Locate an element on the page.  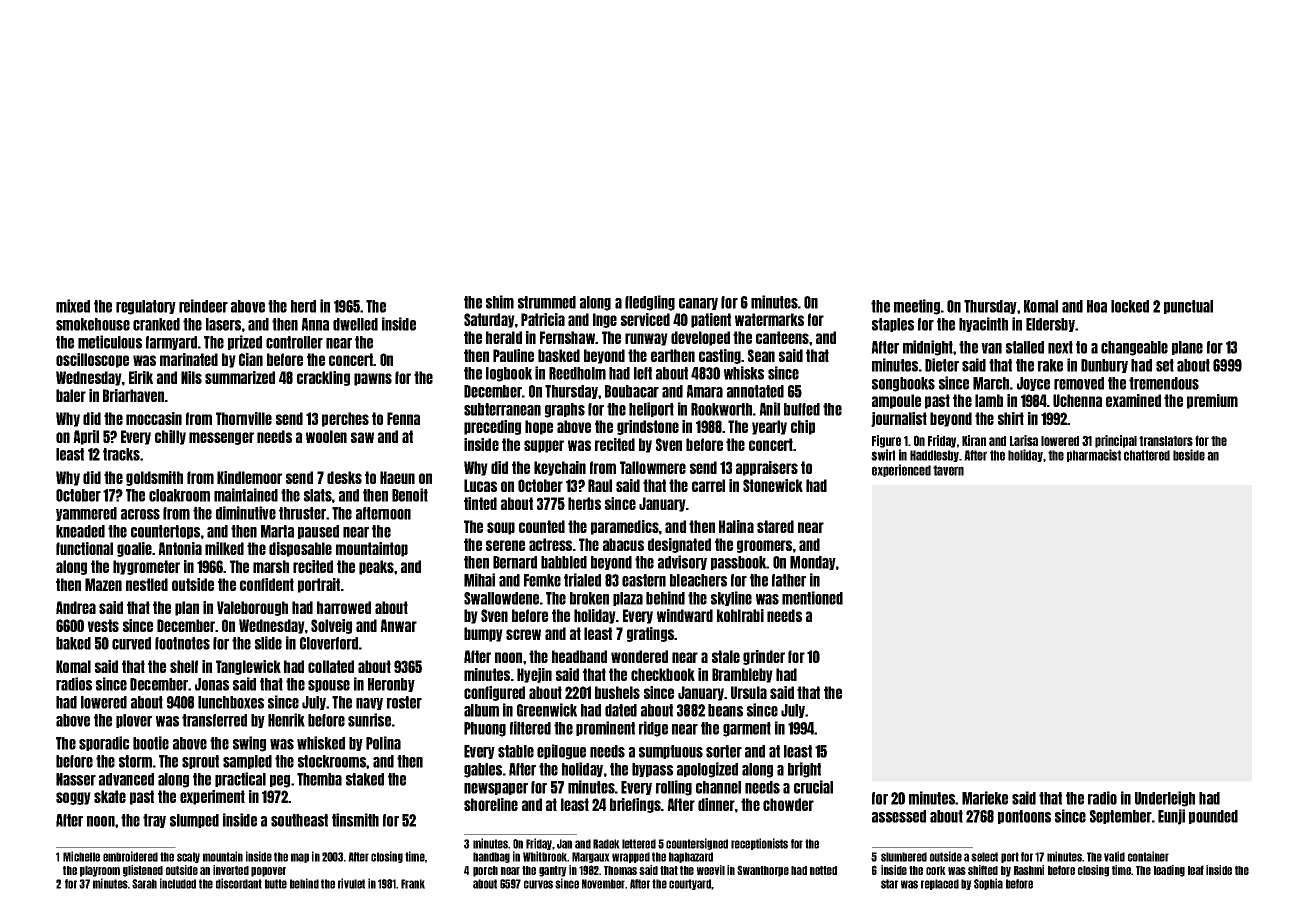
lettered is located at coordinates (639, 844).
